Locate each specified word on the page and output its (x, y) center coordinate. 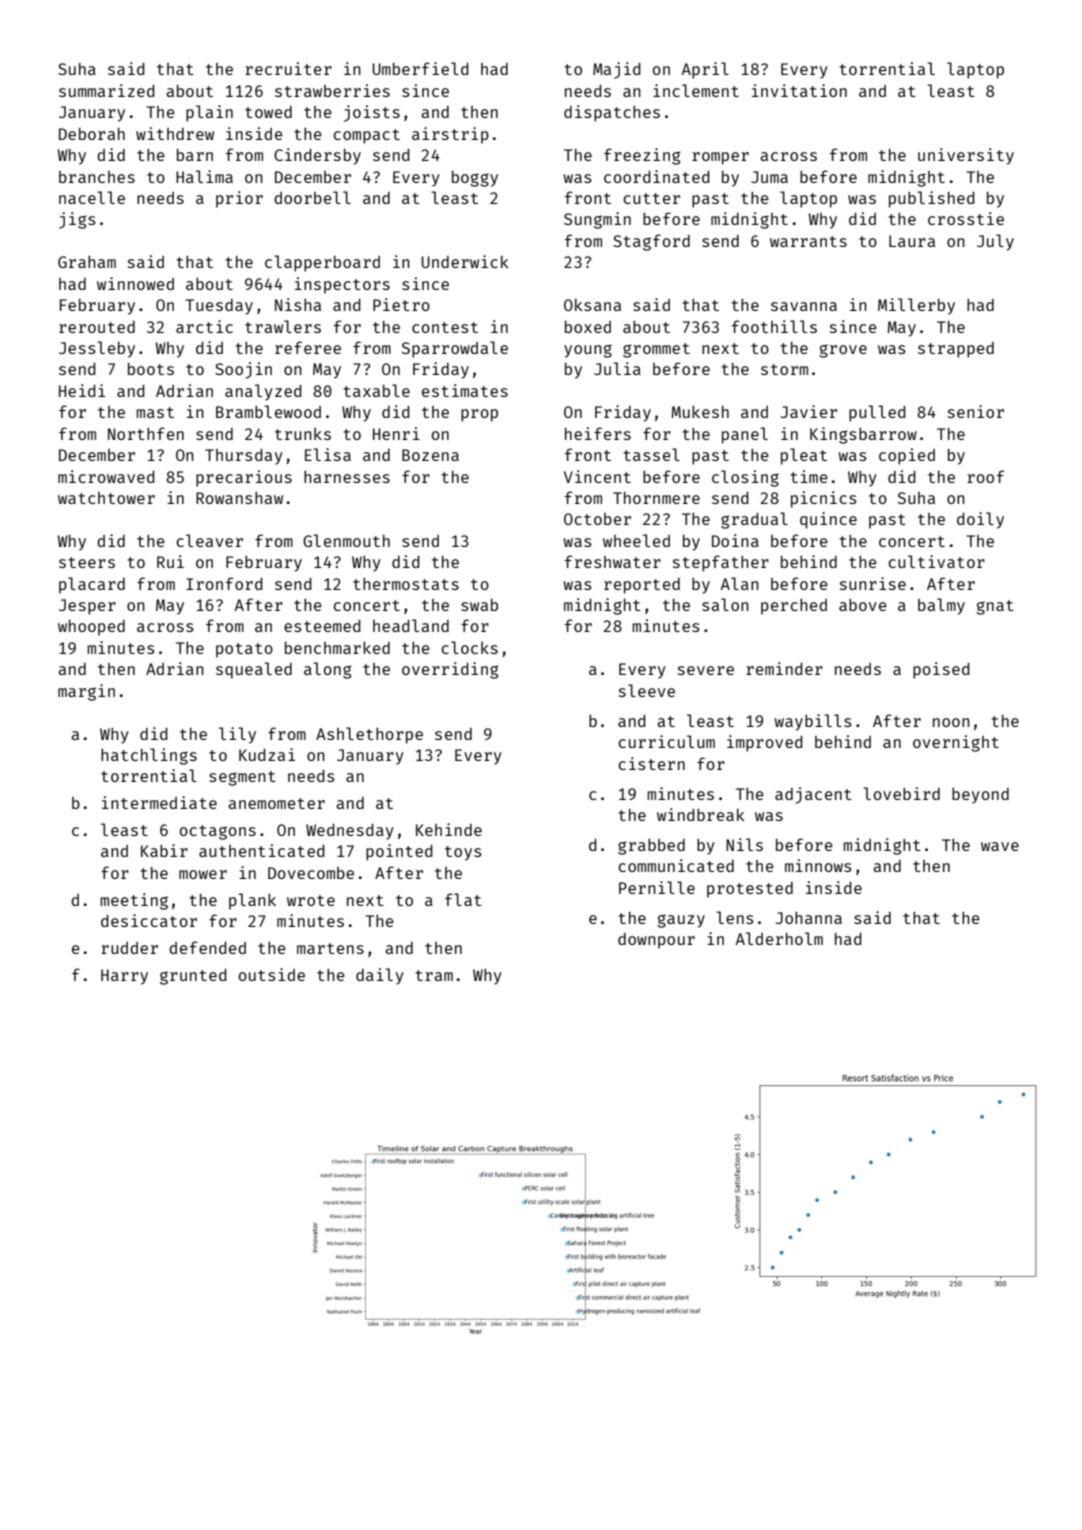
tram (434, 975)
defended (207, 947)
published (932, 199)
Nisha (298, 304)
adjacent (813, 795)
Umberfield (420, 68)
